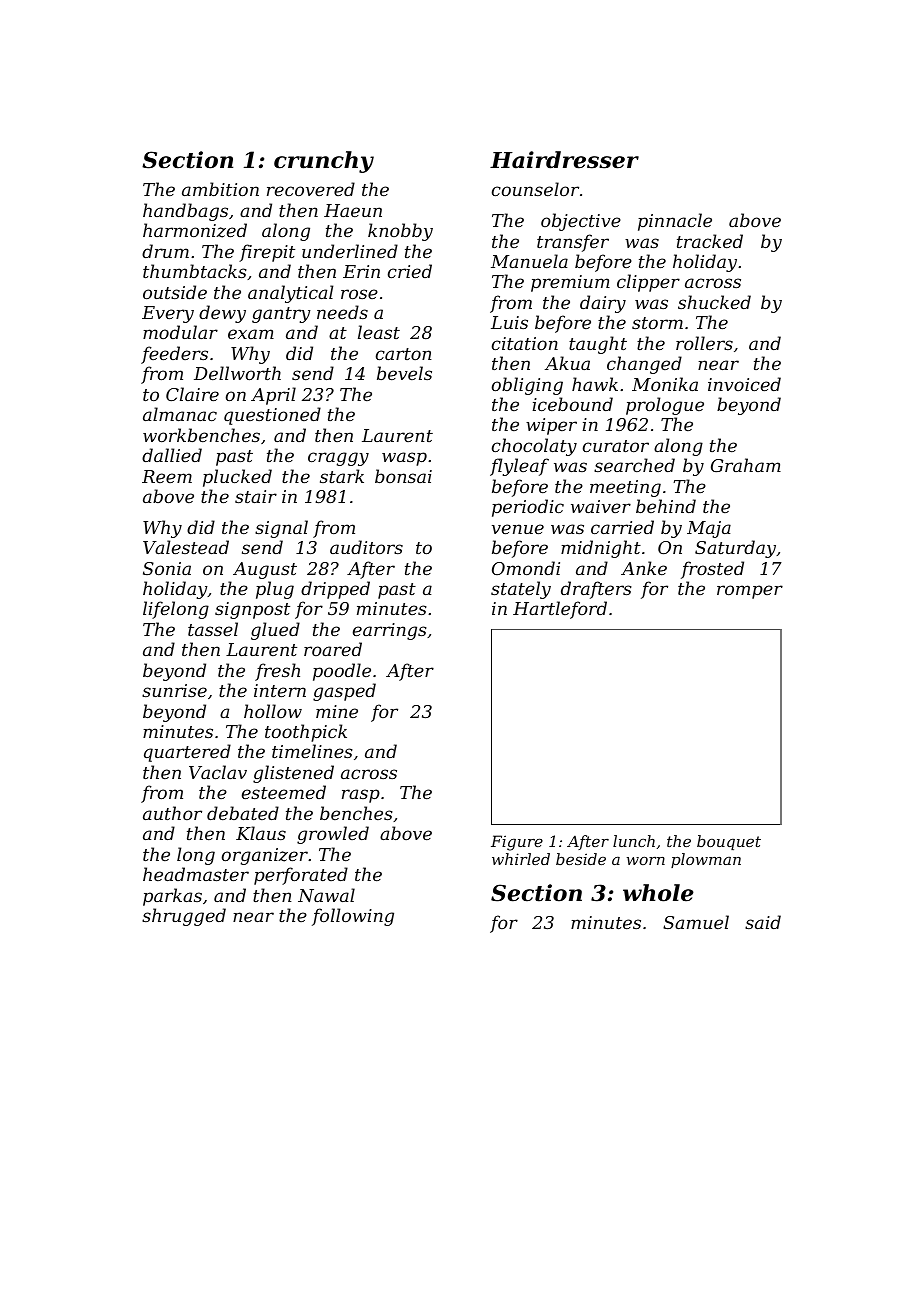 The height and width of the image is (1311, 924). Describe the element at coordinates (324, 162) in the image. I see `crunchy` at that location.
